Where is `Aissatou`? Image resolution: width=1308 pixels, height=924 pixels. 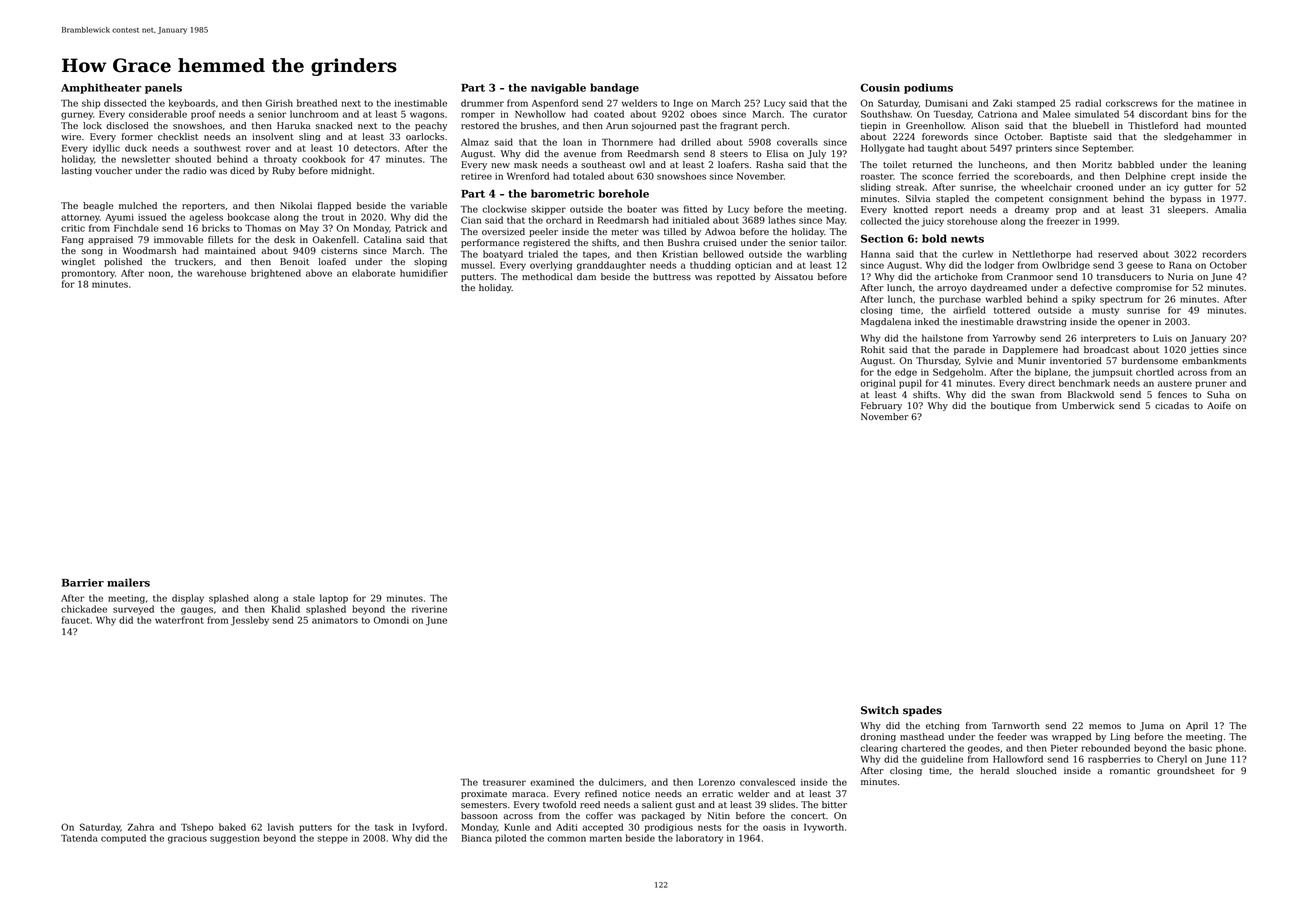
Aissatou is located at coordinates (793, 276).
